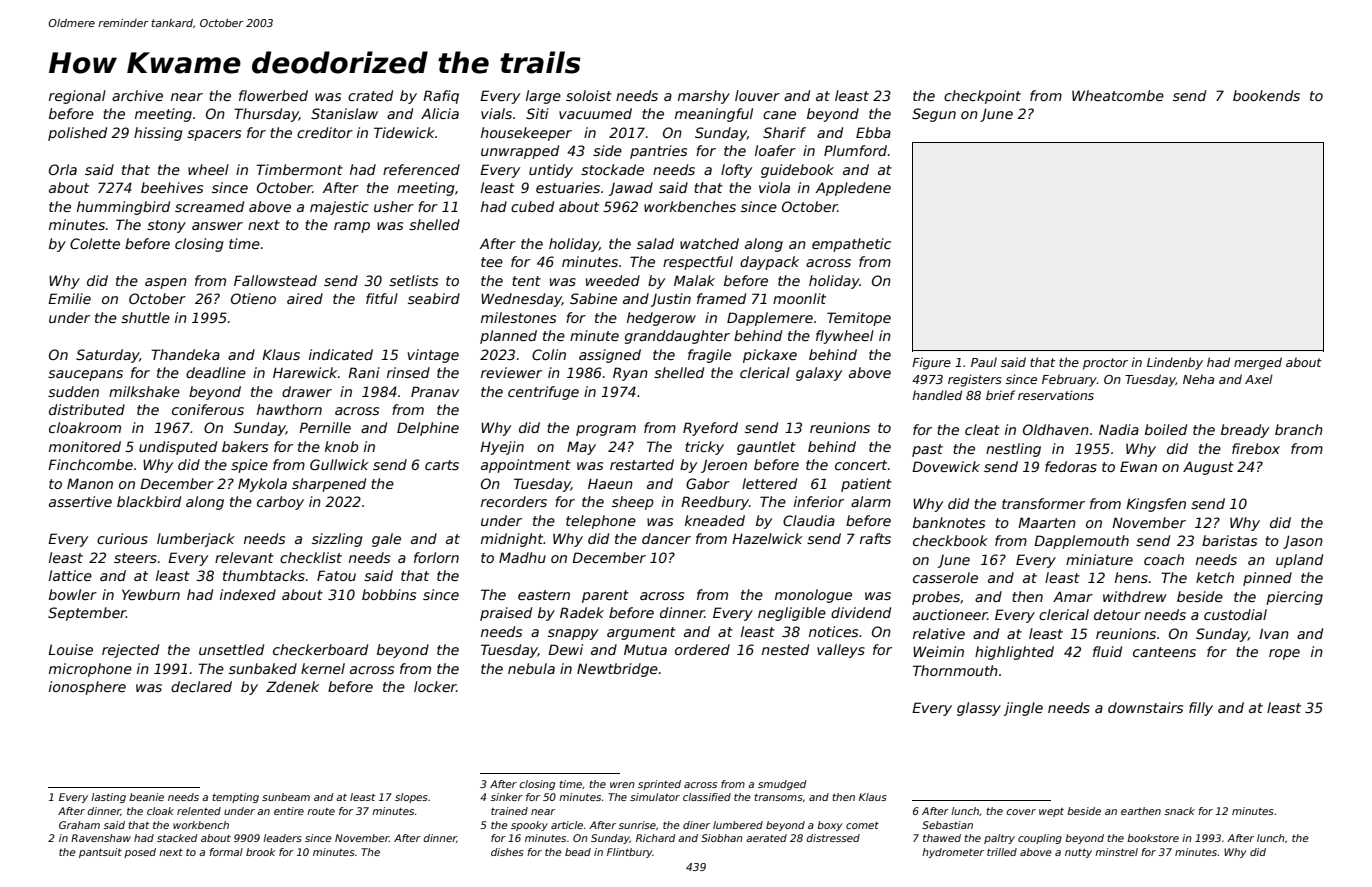 The image size is (1372, 887). Describe the element at coordinates (411, 798) in the screenshot. I see `slopes` at that location.
